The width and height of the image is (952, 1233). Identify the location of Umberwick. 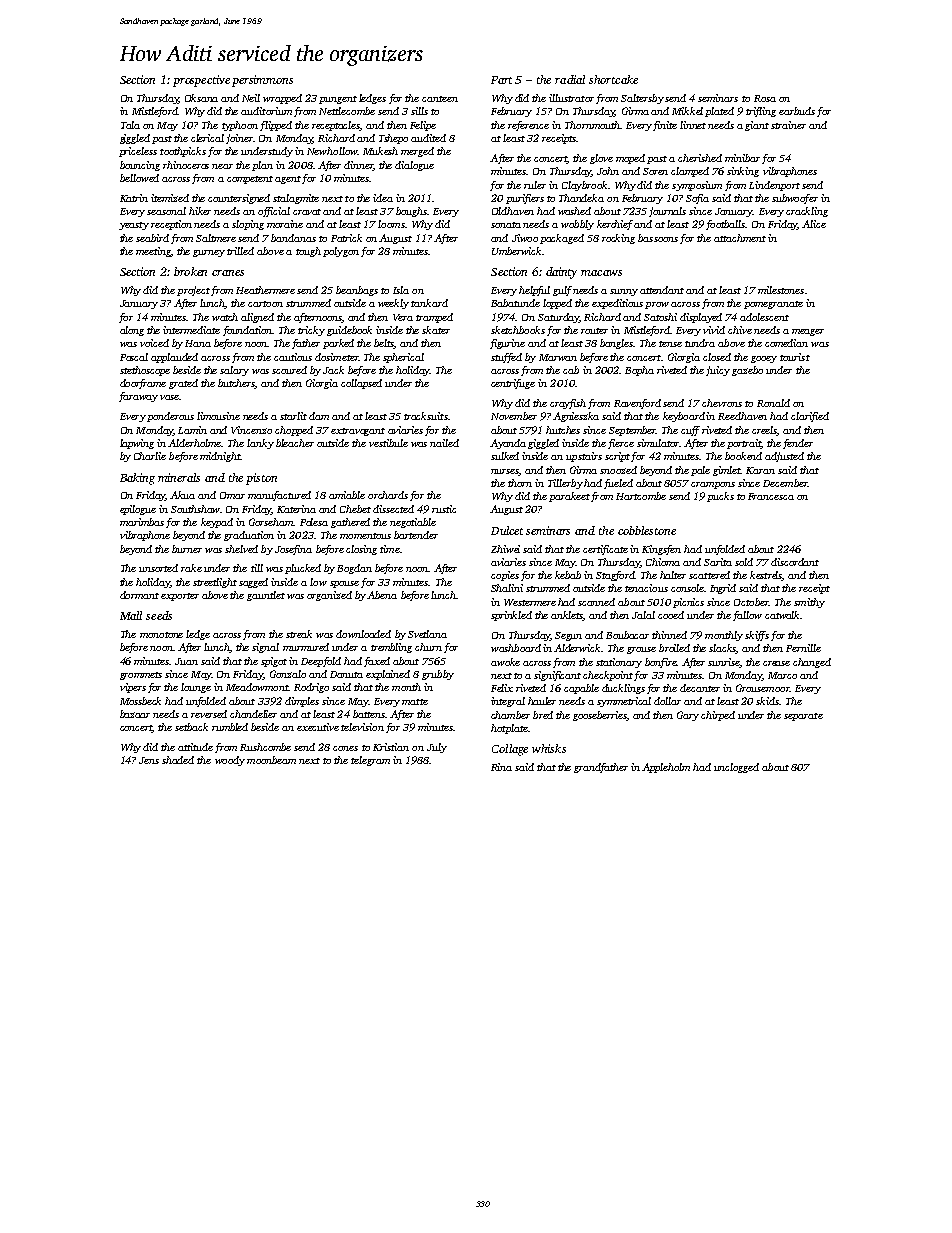
(516, 251).
